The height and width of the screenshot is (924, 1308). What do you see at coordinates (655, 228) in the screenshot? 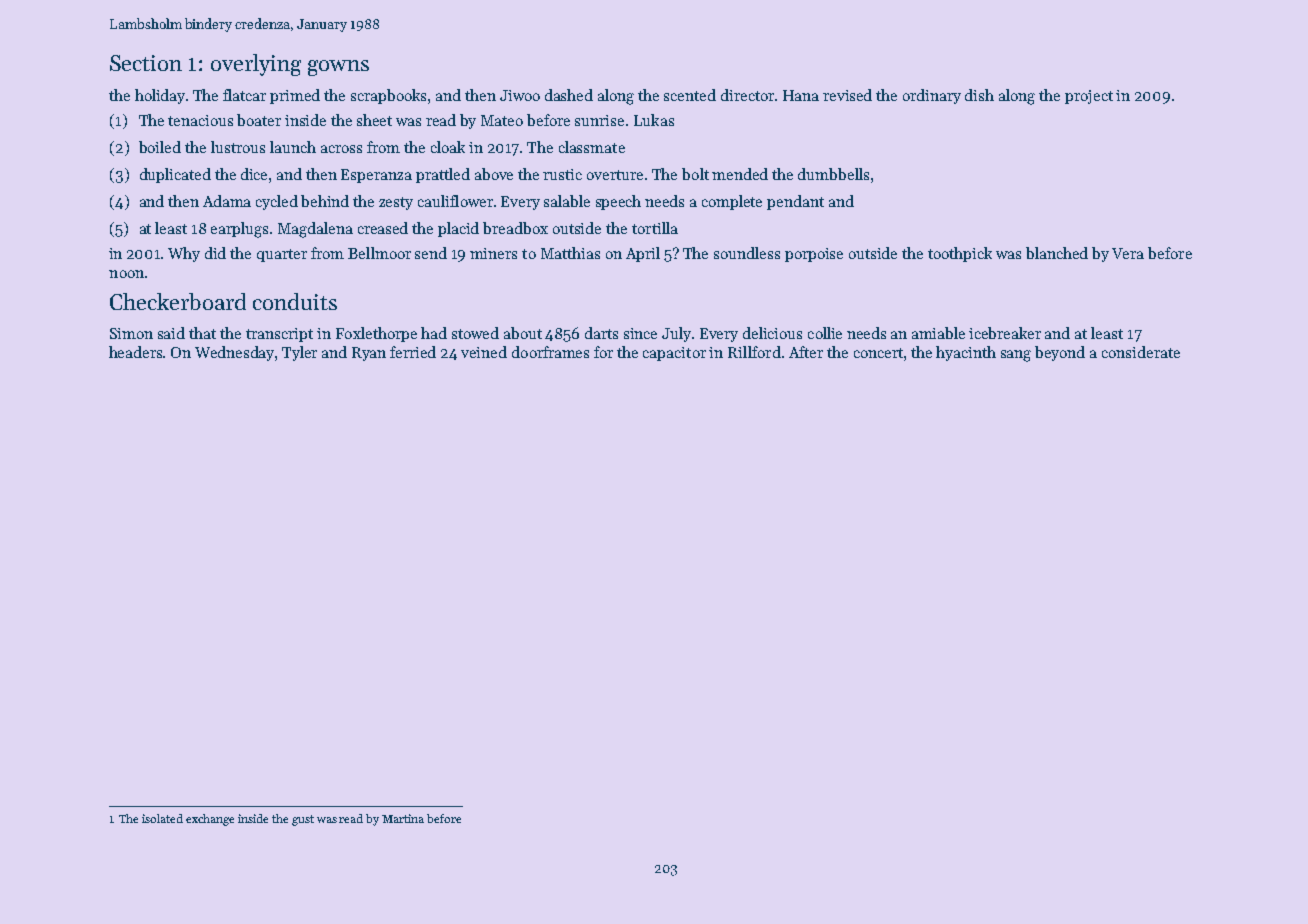
I see `tortilla` at bounding box center [655, 228].
